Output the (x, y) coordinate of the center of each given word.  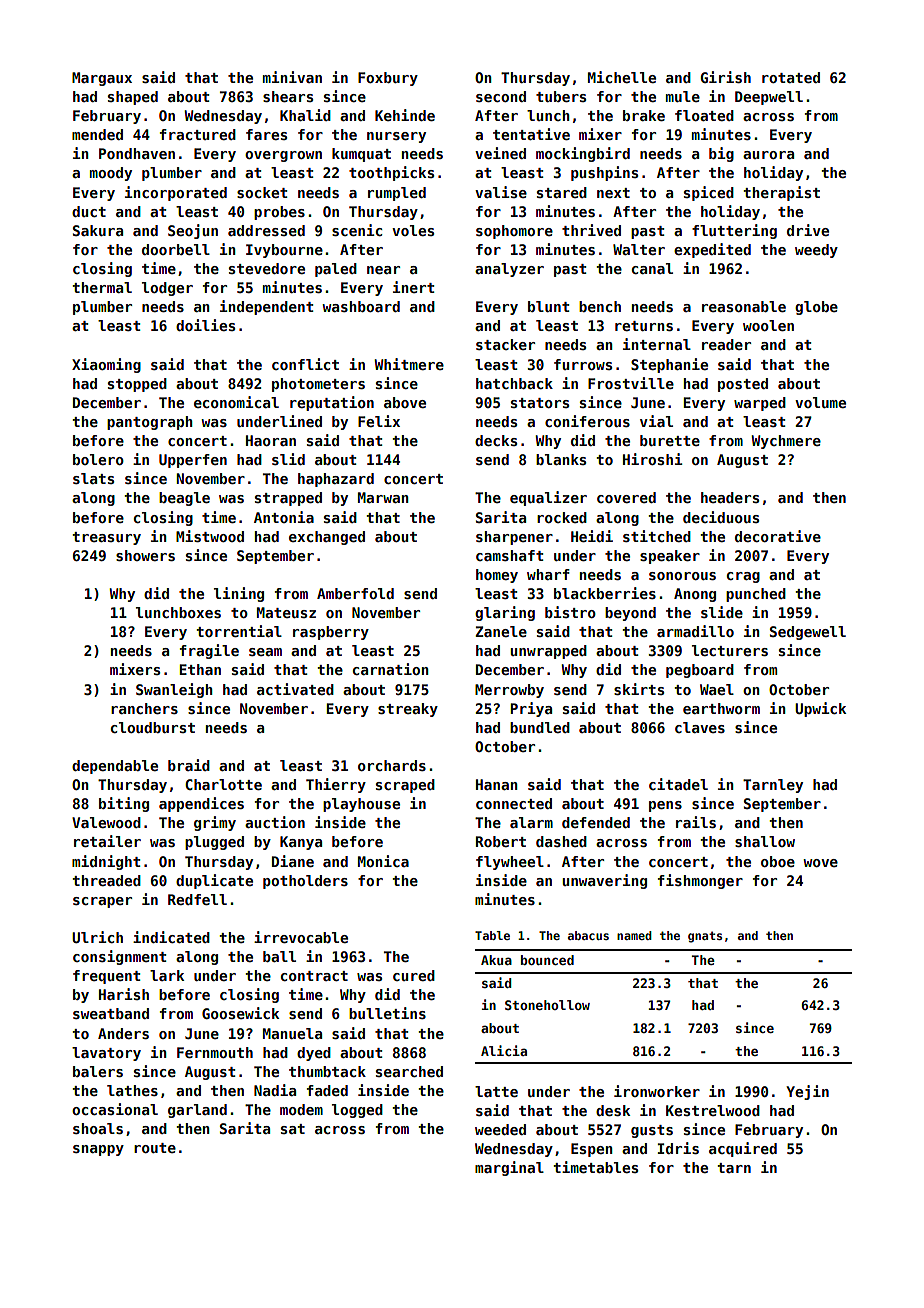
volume (820, 402)
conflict (305, 364)
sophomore (514, 232)
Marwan (383, 497)
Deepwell (769, 98)
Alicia (504, 1050)
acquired (743, 1149)
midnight (106, 862)
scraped (405, 786)
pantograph (150, 423)
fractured (198, 134)
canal (652, 268)
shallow (765, 841)
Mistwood (210, 536)
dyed (314, 1054)
